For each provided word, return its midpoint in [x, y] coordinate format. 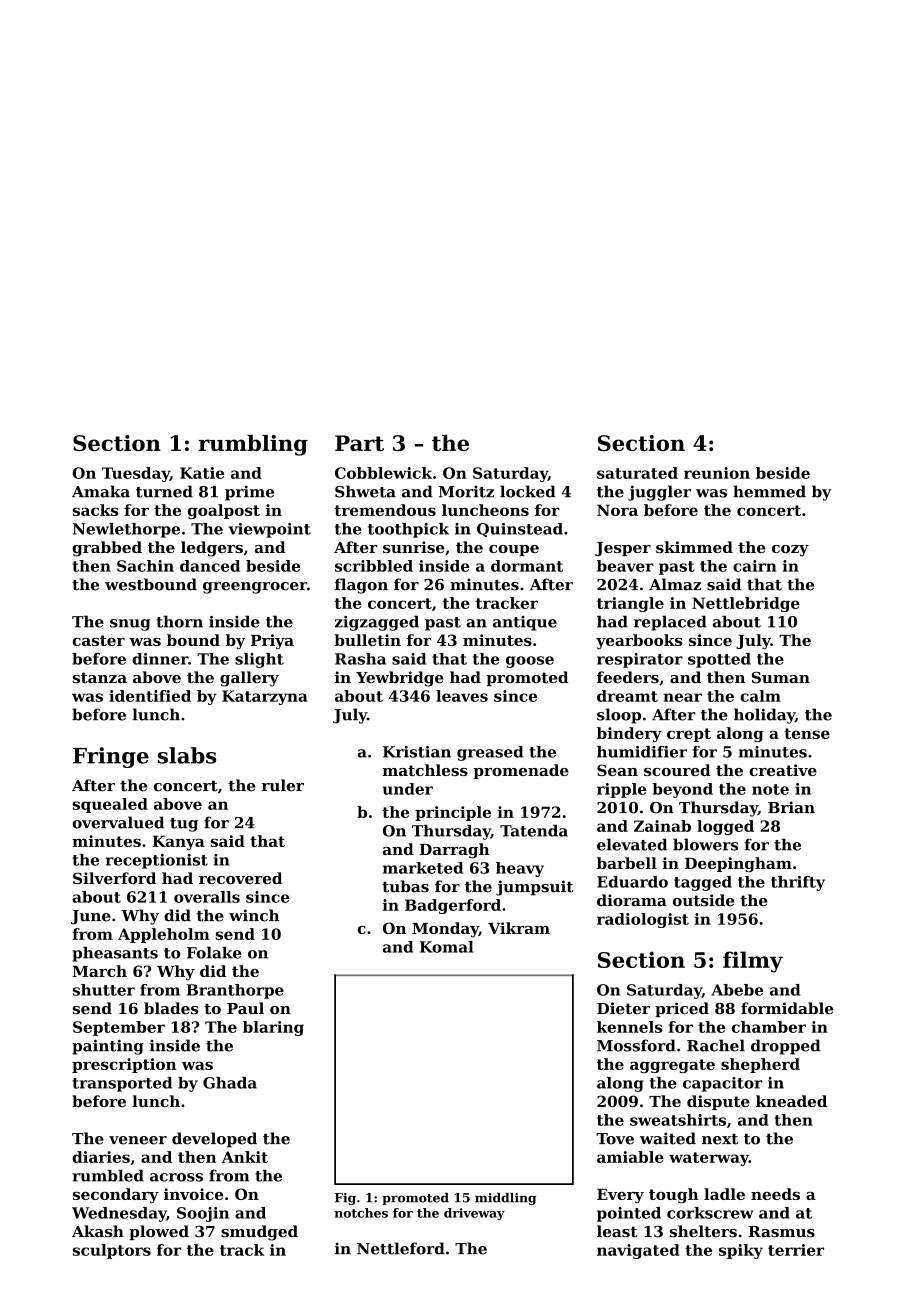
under [407, 789]
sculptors [112, 1251]
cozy [790, 551]
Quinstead [520, 530]
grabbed [107, 549]
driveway [474, 1214]
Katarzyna [265, 697]
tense [807, 733]
